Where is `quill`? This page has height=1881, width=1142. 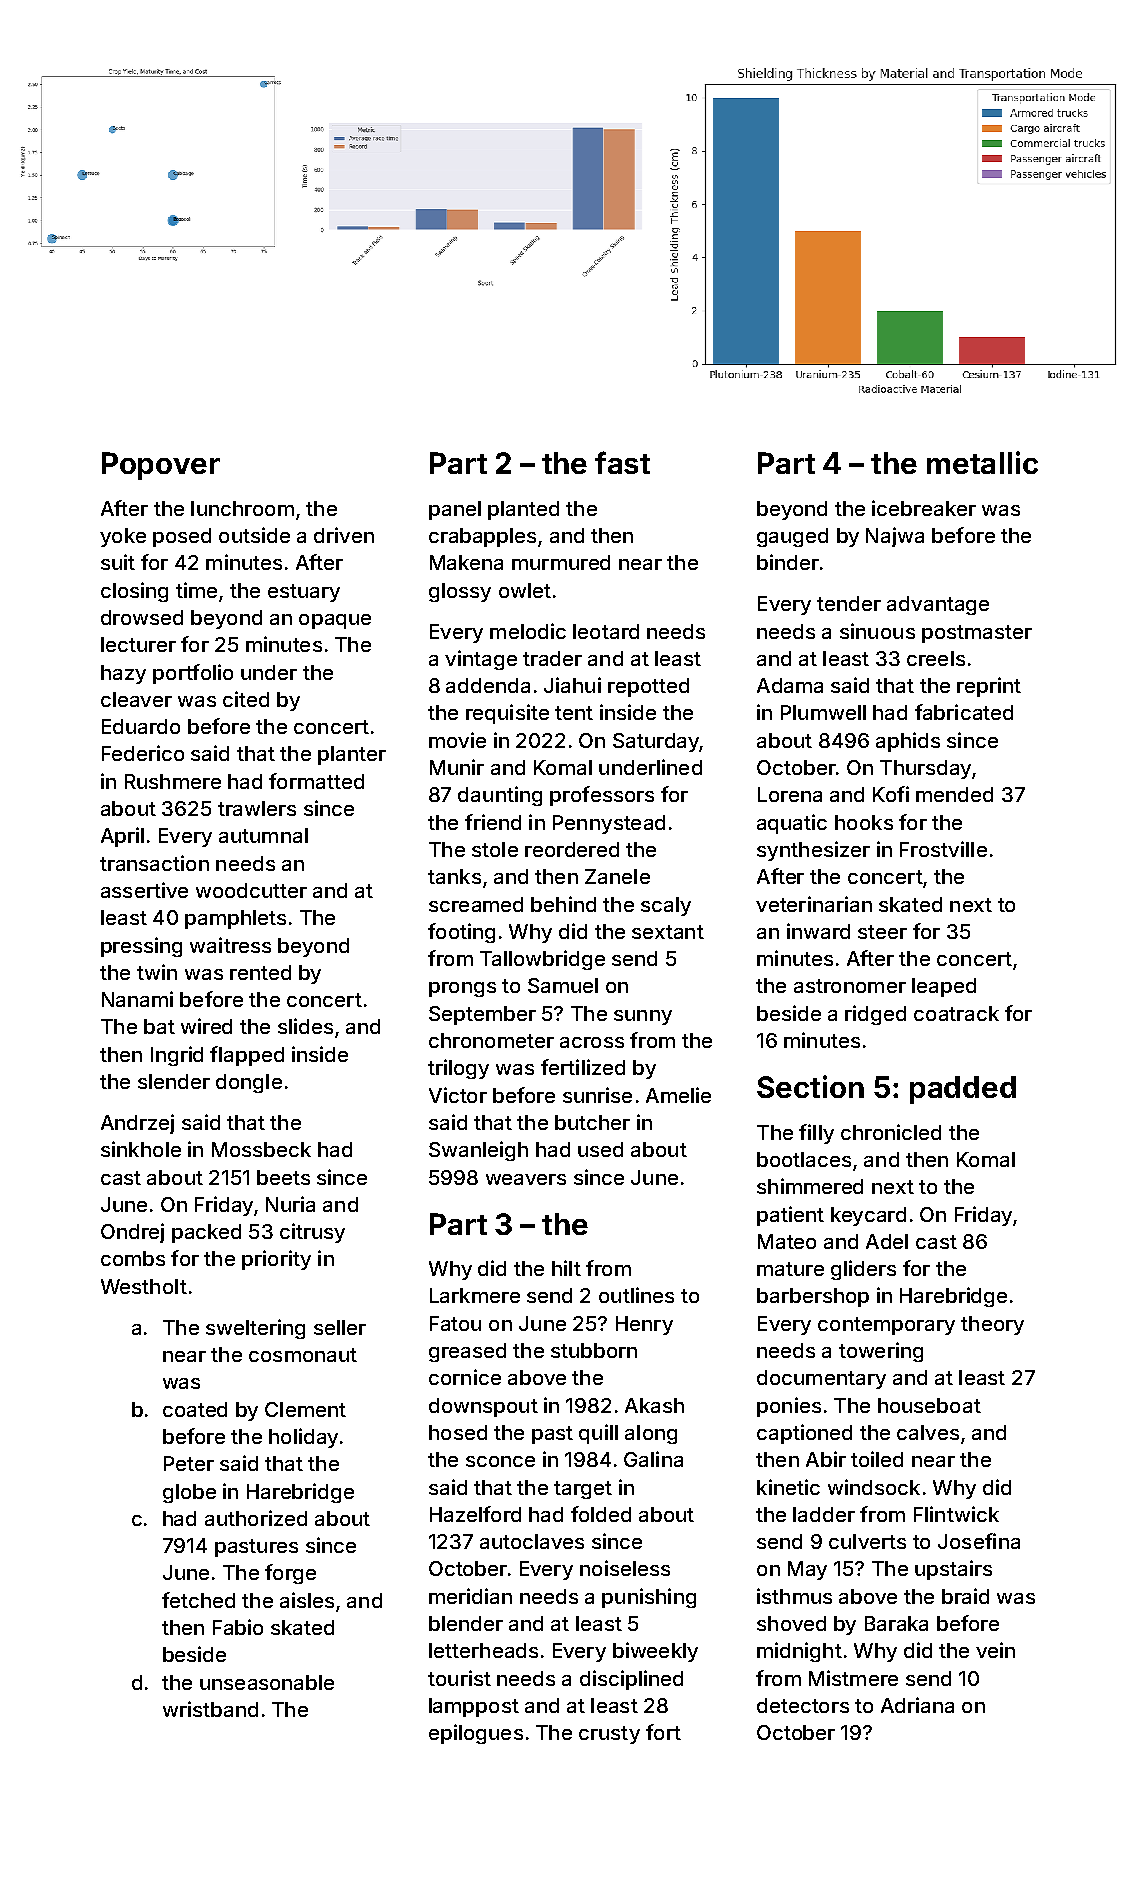
quill is located at coordinates (598, 1434).
